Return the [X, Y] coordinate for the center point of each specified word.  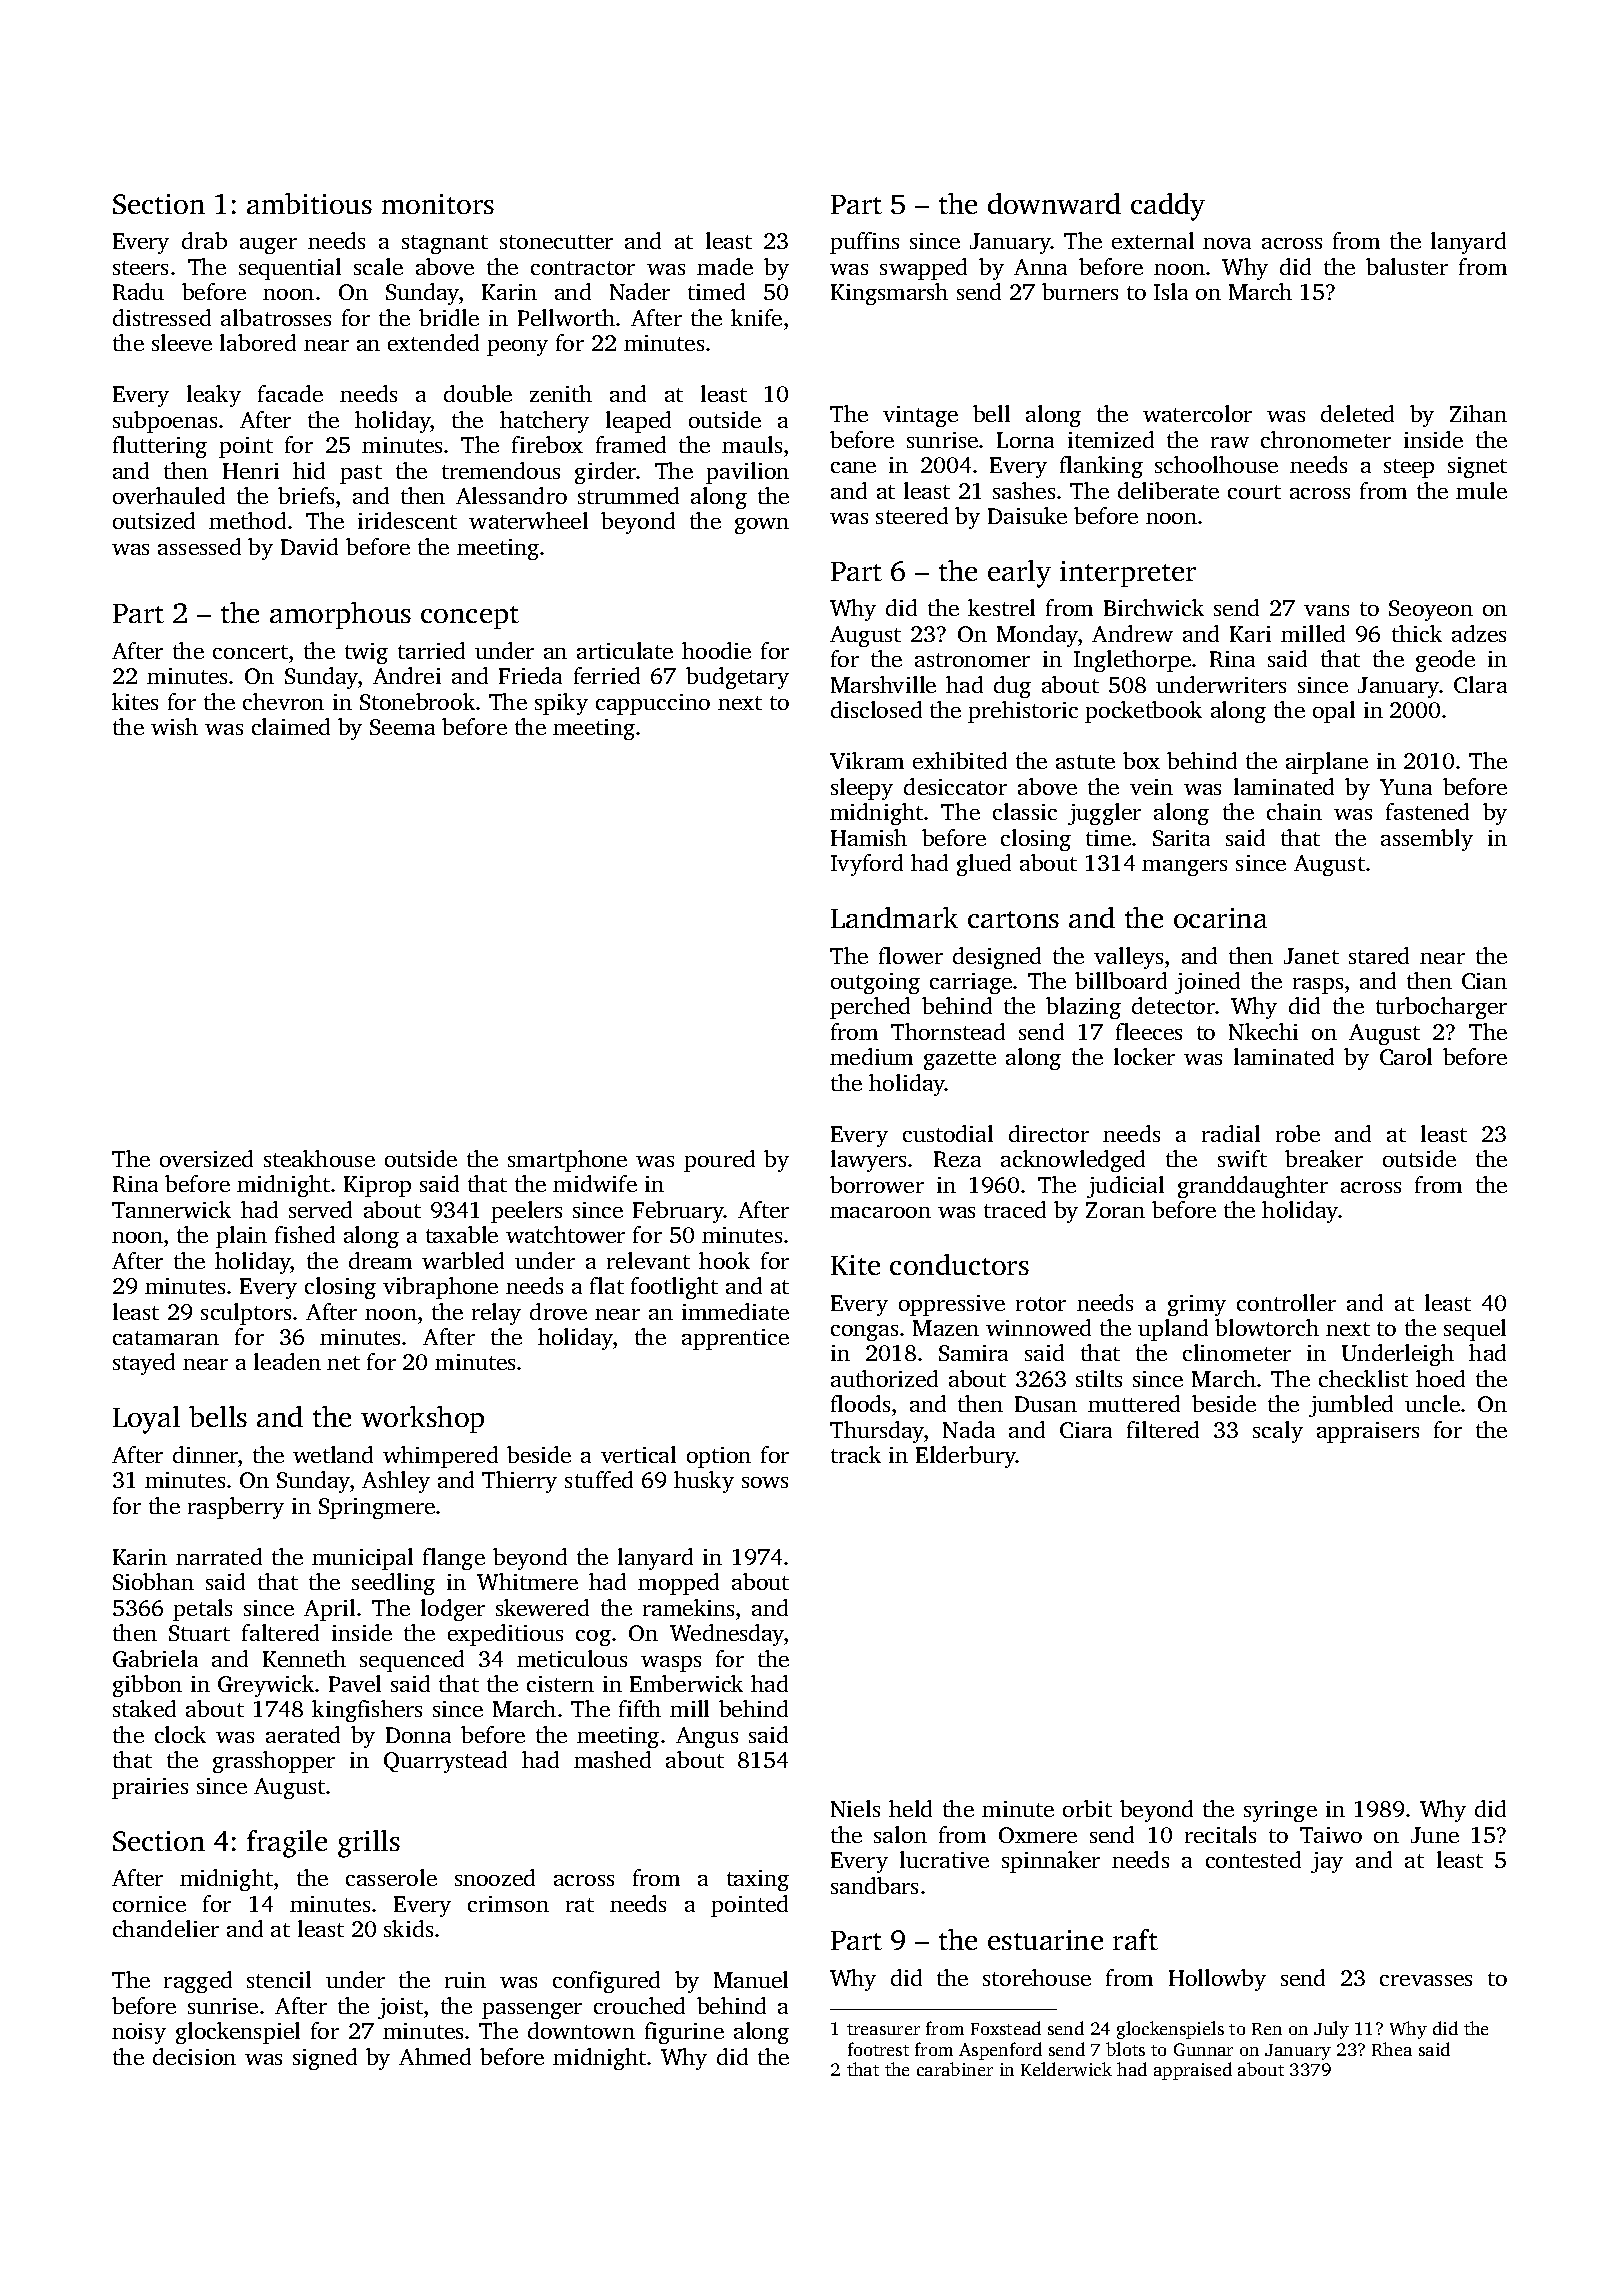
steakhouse [319, 1158]
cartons [1013, 919]
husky [704, 1482]
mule [1481, 490]
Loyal [146, 1420]
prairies [150, 1788]
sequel [1475, 1330]
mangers [1184, 868]
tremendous [501, 470]
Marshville [883, 684]
